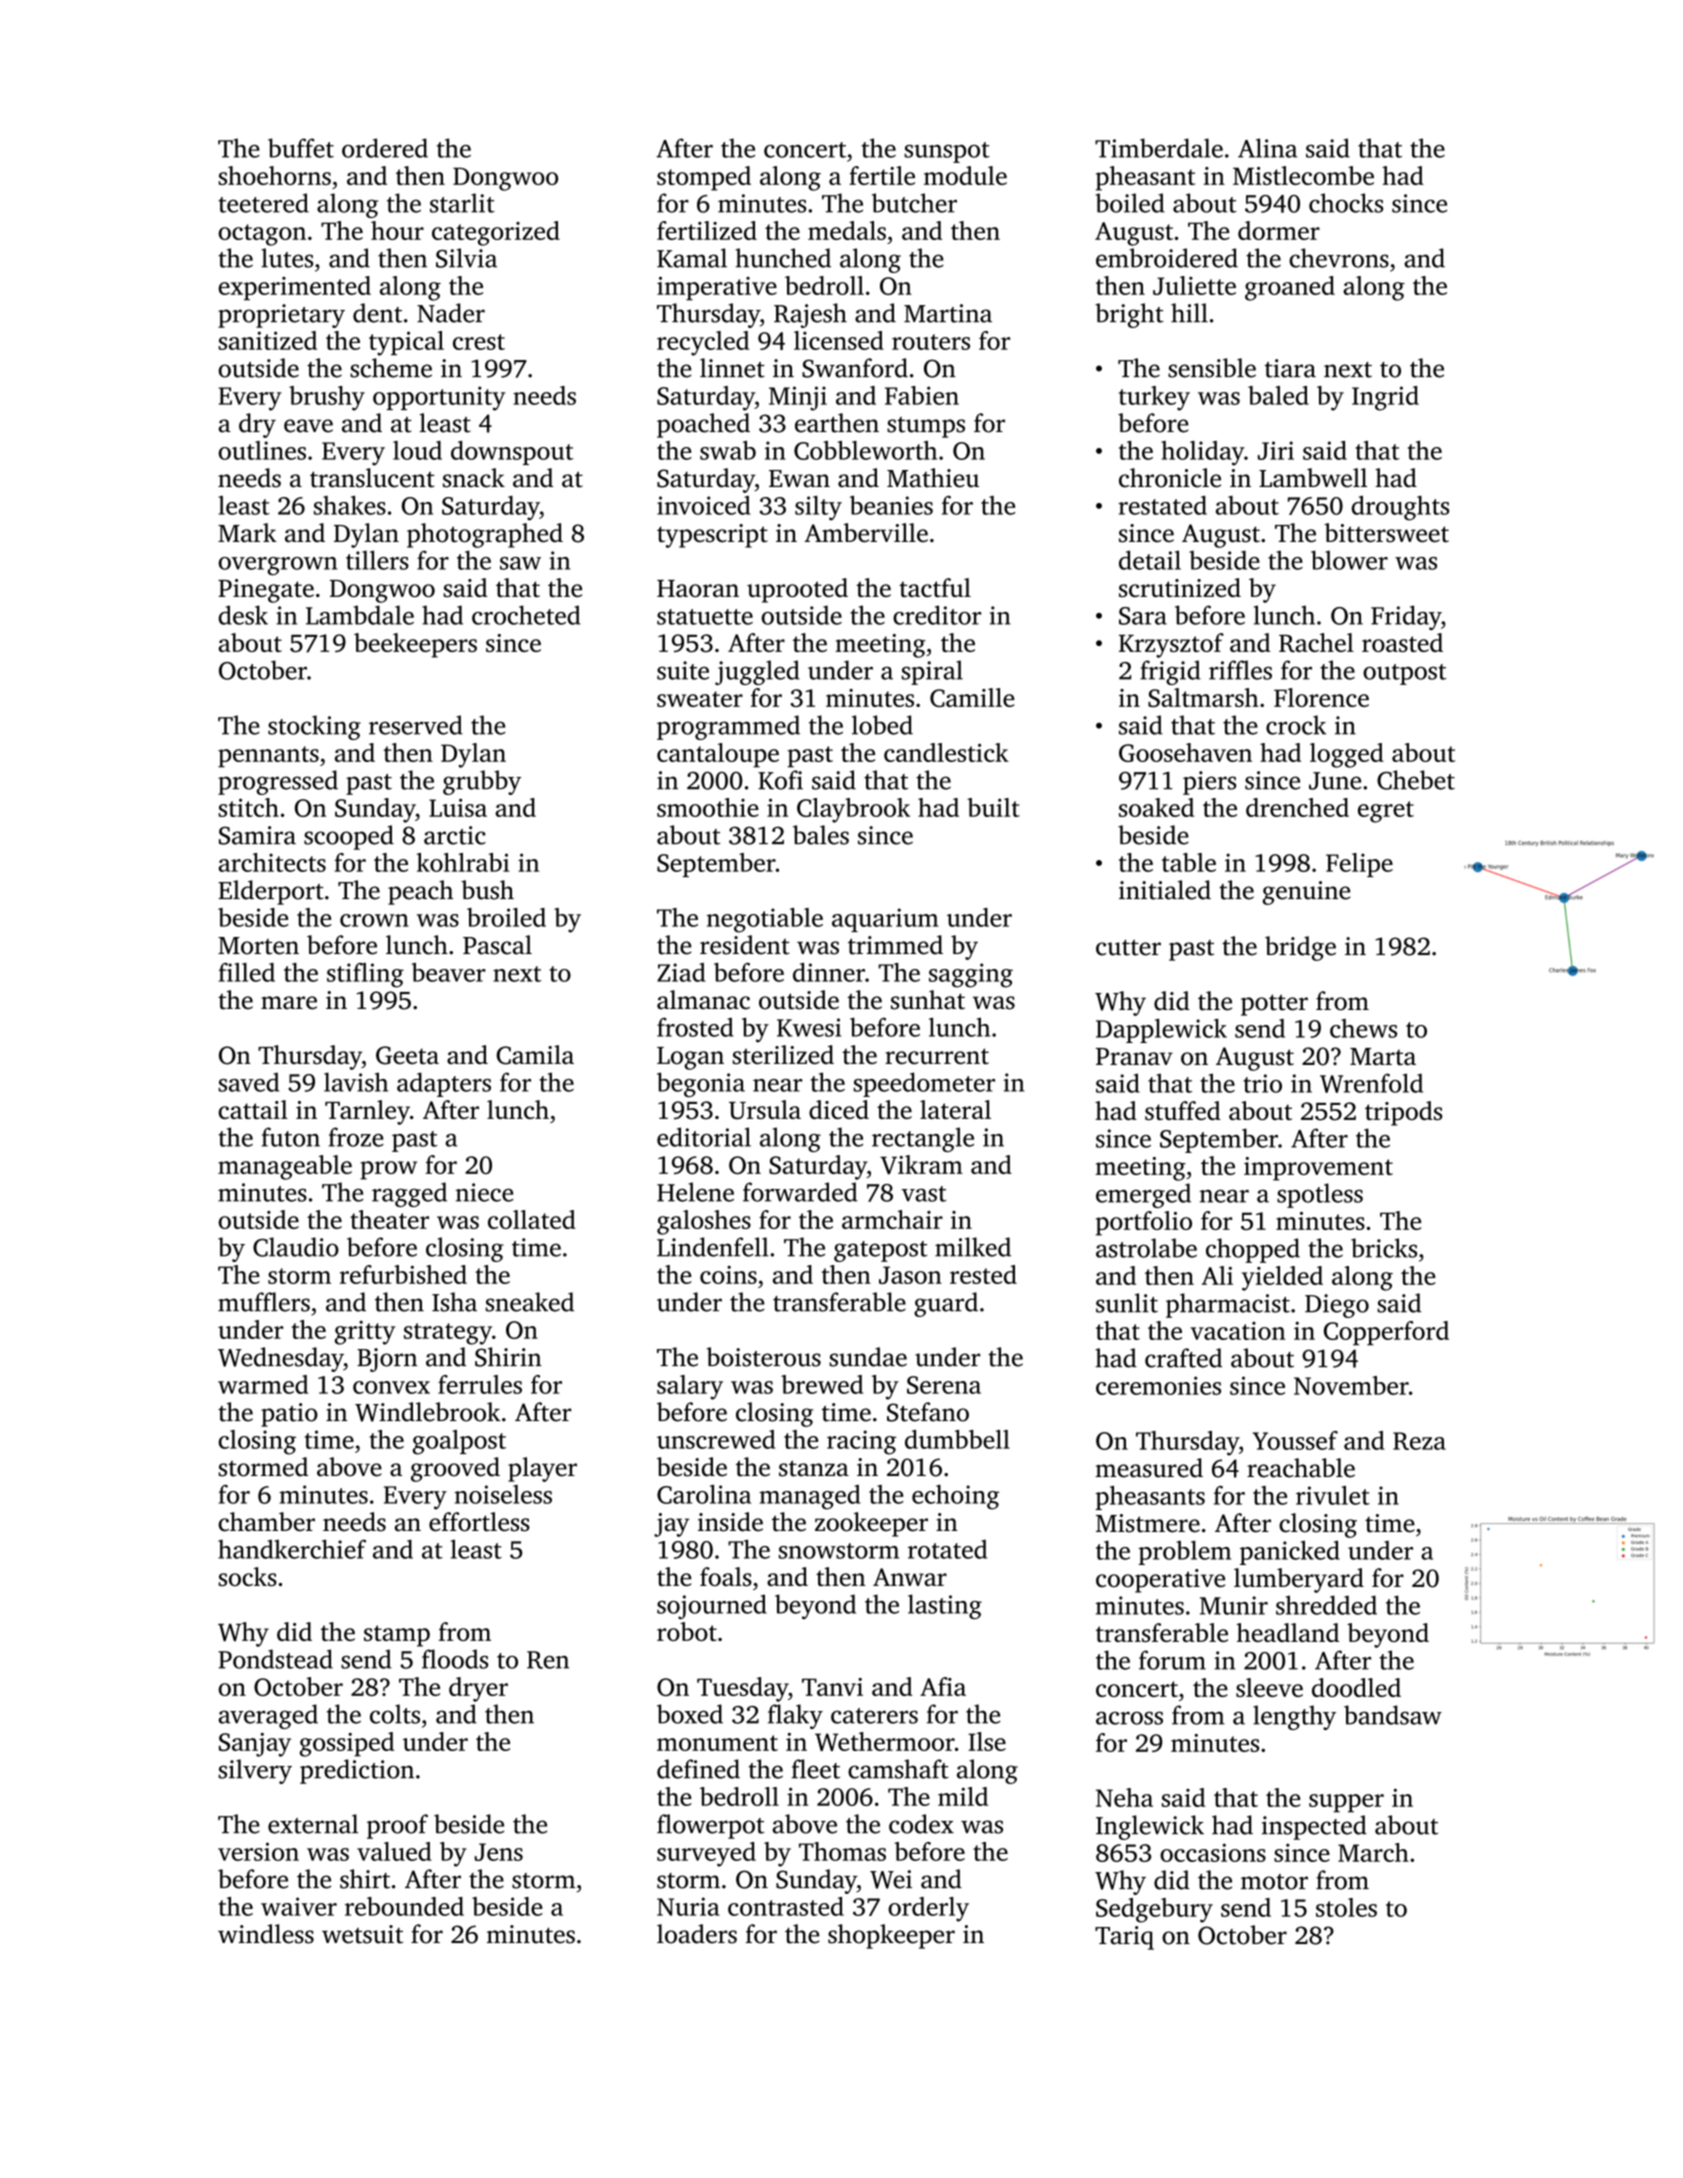 This screenshot has height=2178, width=1683. What do you see at coordinates (944, 1385) in the screenshot?
I see `Serena` at bounding box center [944, 1385].
